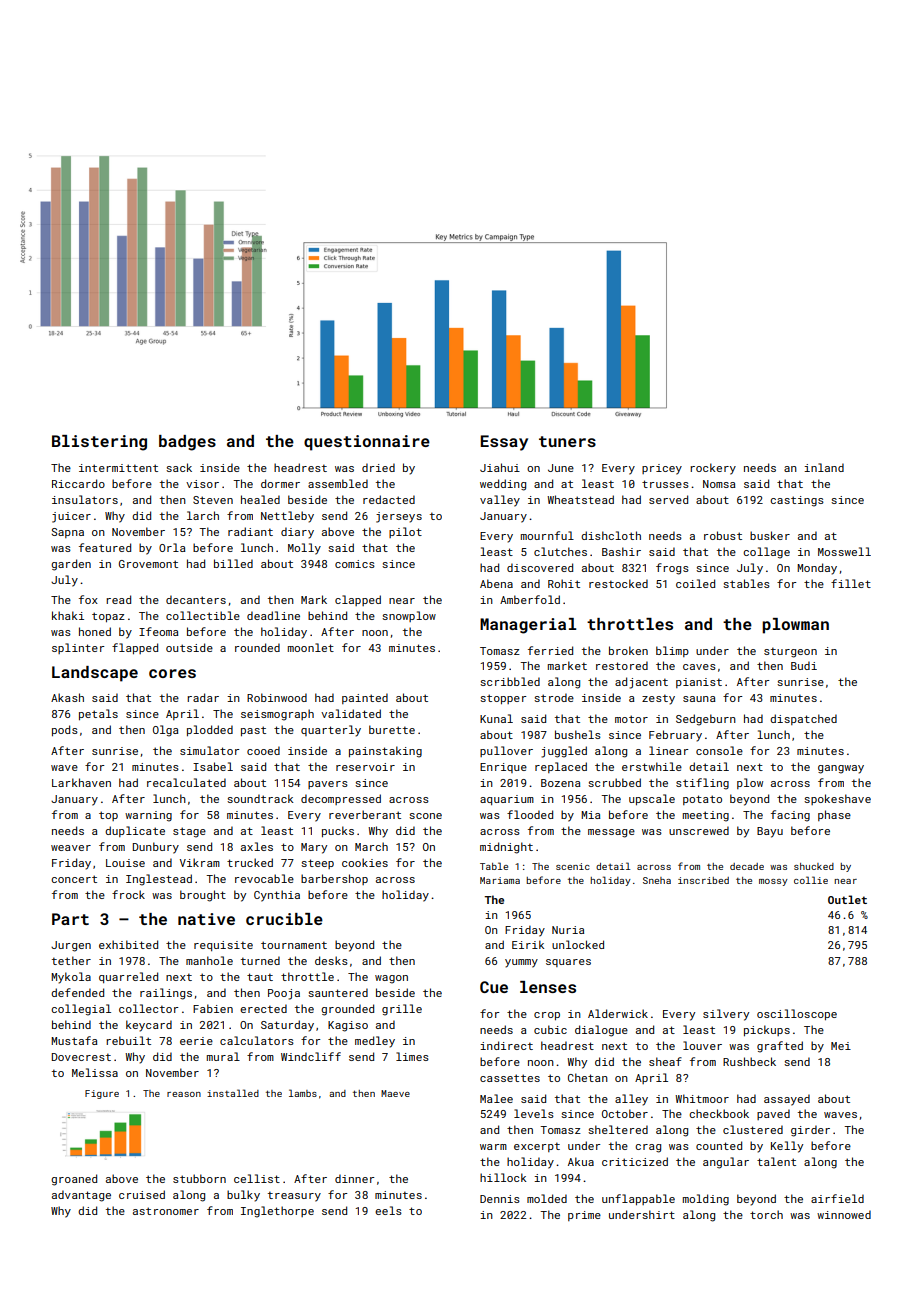 This document has width=924, height=1308. What do you see at coordinates (521, 963) in the document?
I see `yummy` at bounding box center [521, 963].
